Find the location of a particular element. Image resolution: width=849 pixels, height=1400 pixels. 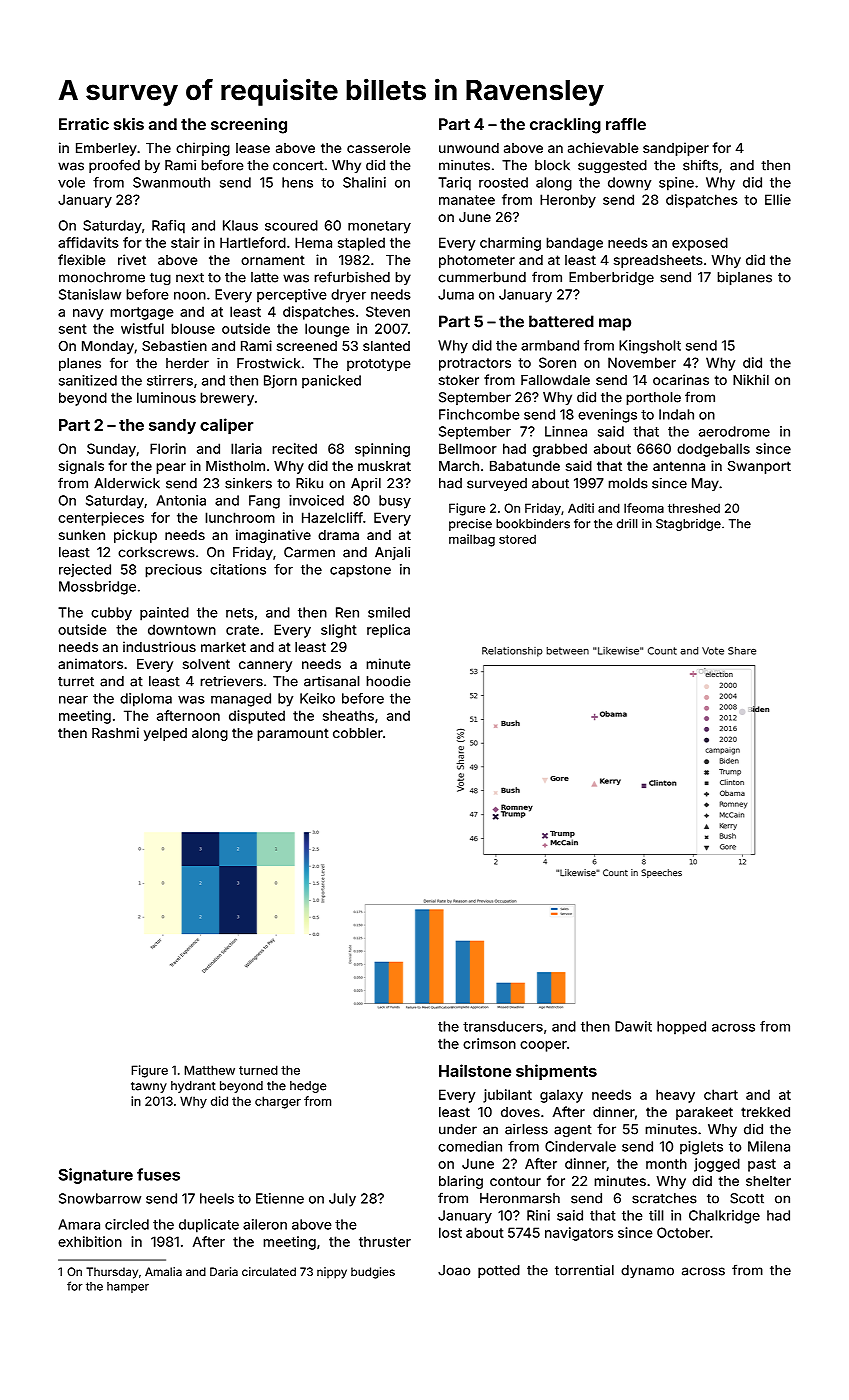

tawny is located at coordinates (149, 1087).
